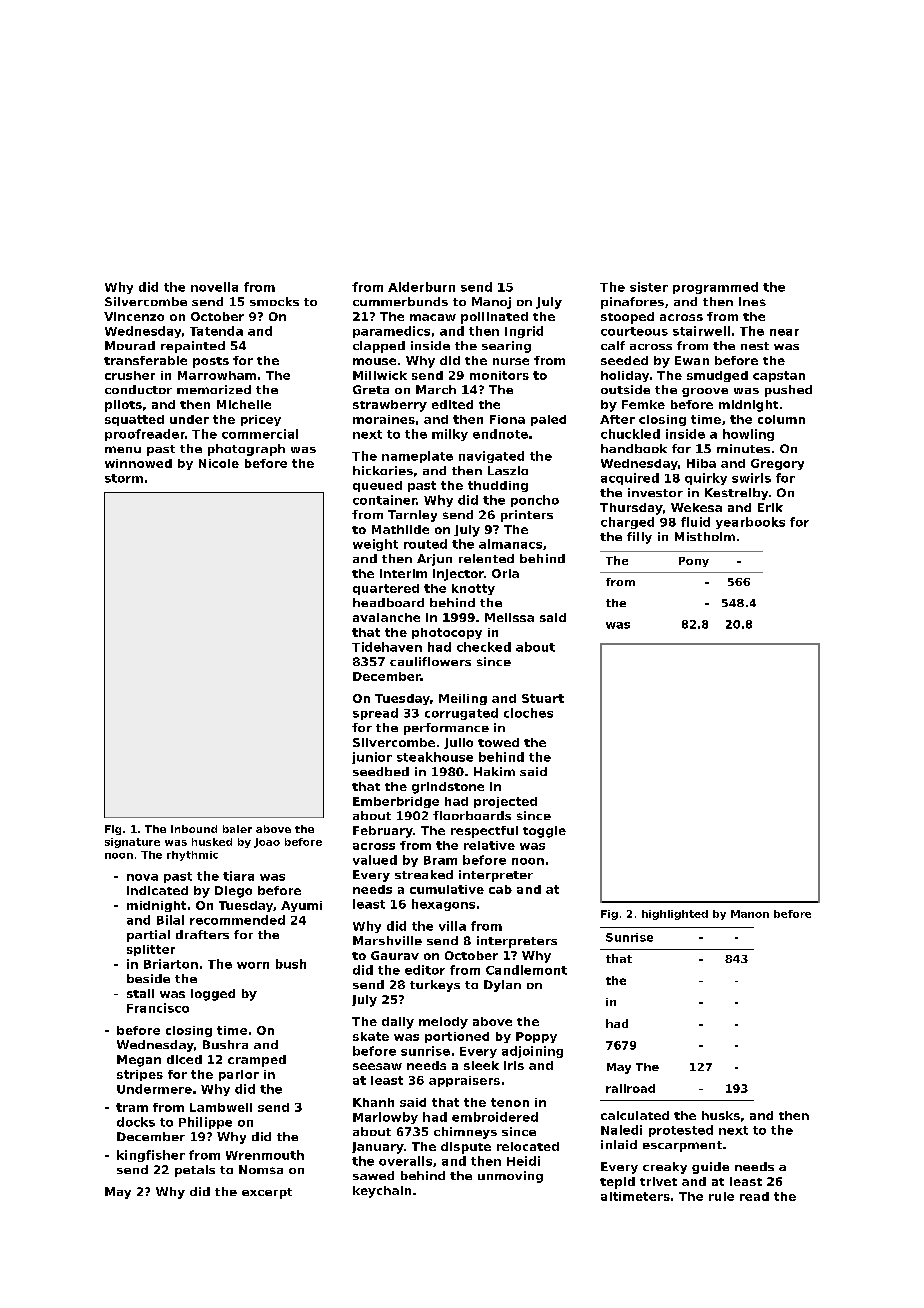 The image size is (924, 1308). I want to click on smocks, so click(274, 301).
